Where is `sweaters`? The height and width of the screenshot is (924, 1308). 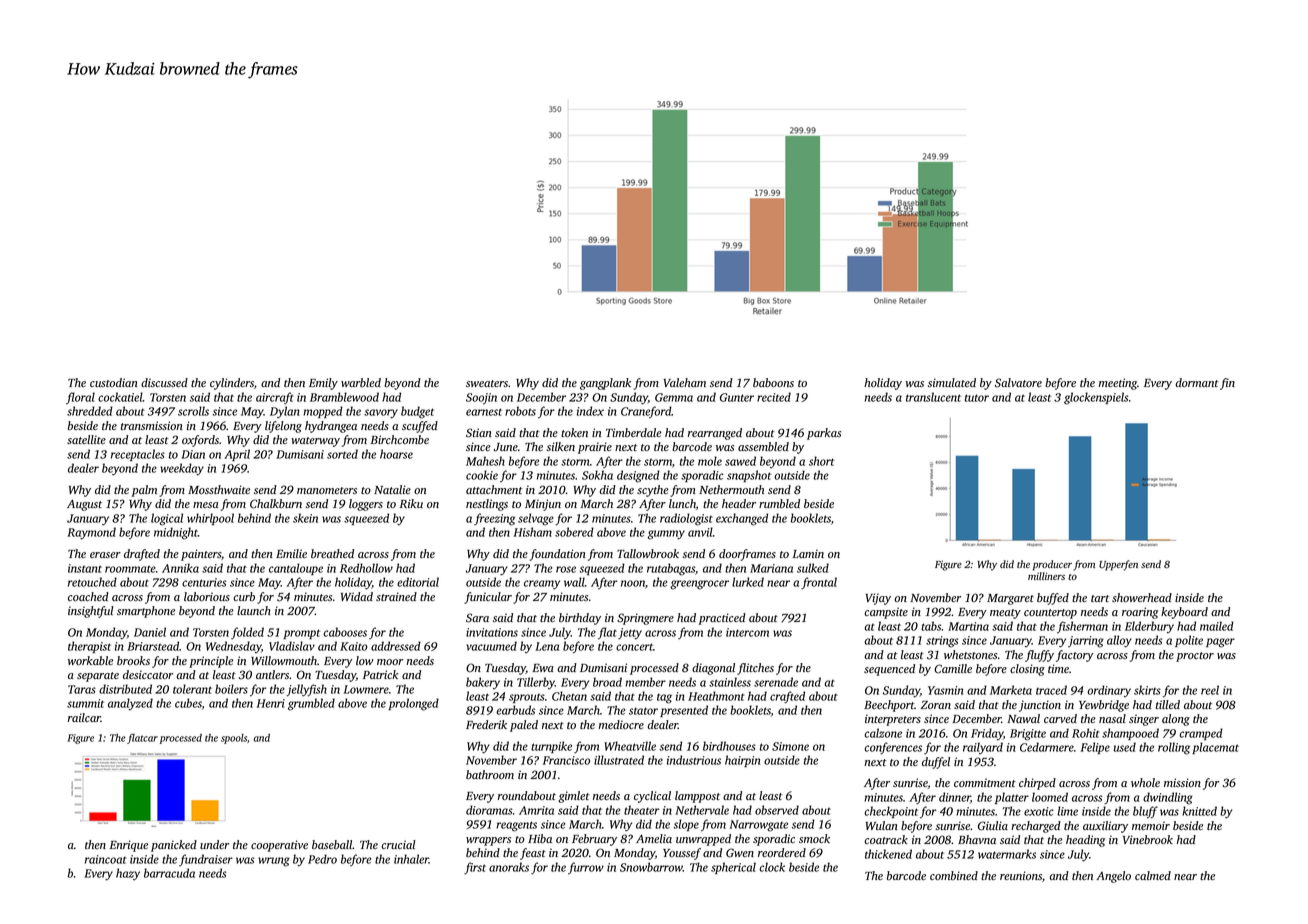 sweaters is located at coordinates (487, 383).
